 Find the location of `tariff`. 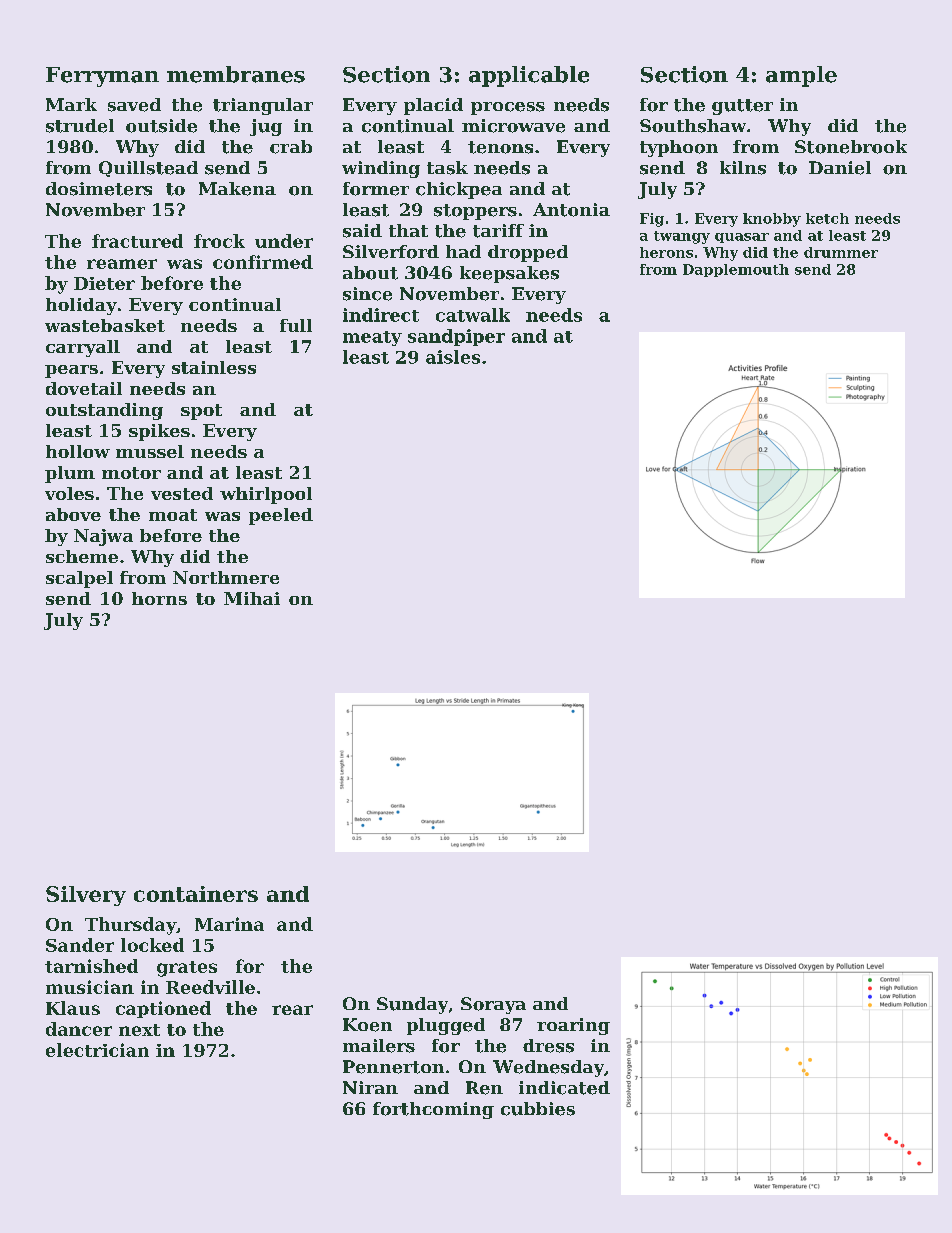

tariff is located at coordinates (498, 231).
